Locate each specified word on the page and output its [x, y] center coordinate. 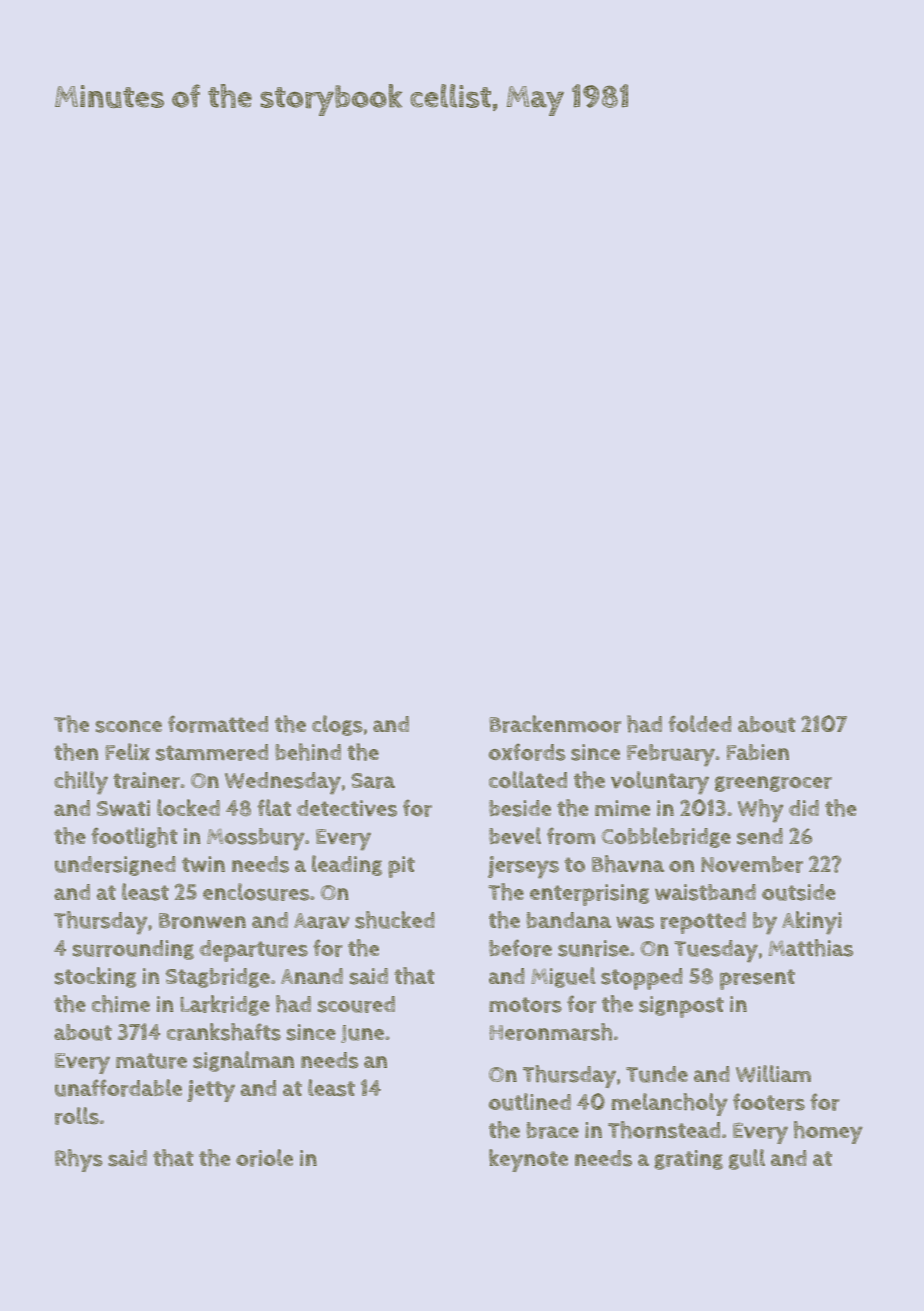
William [773, 1074]
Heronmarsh [550, 1032]
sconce [128, 726]
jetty [211, 1091]
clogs [337, 725]
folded [700, 724]
